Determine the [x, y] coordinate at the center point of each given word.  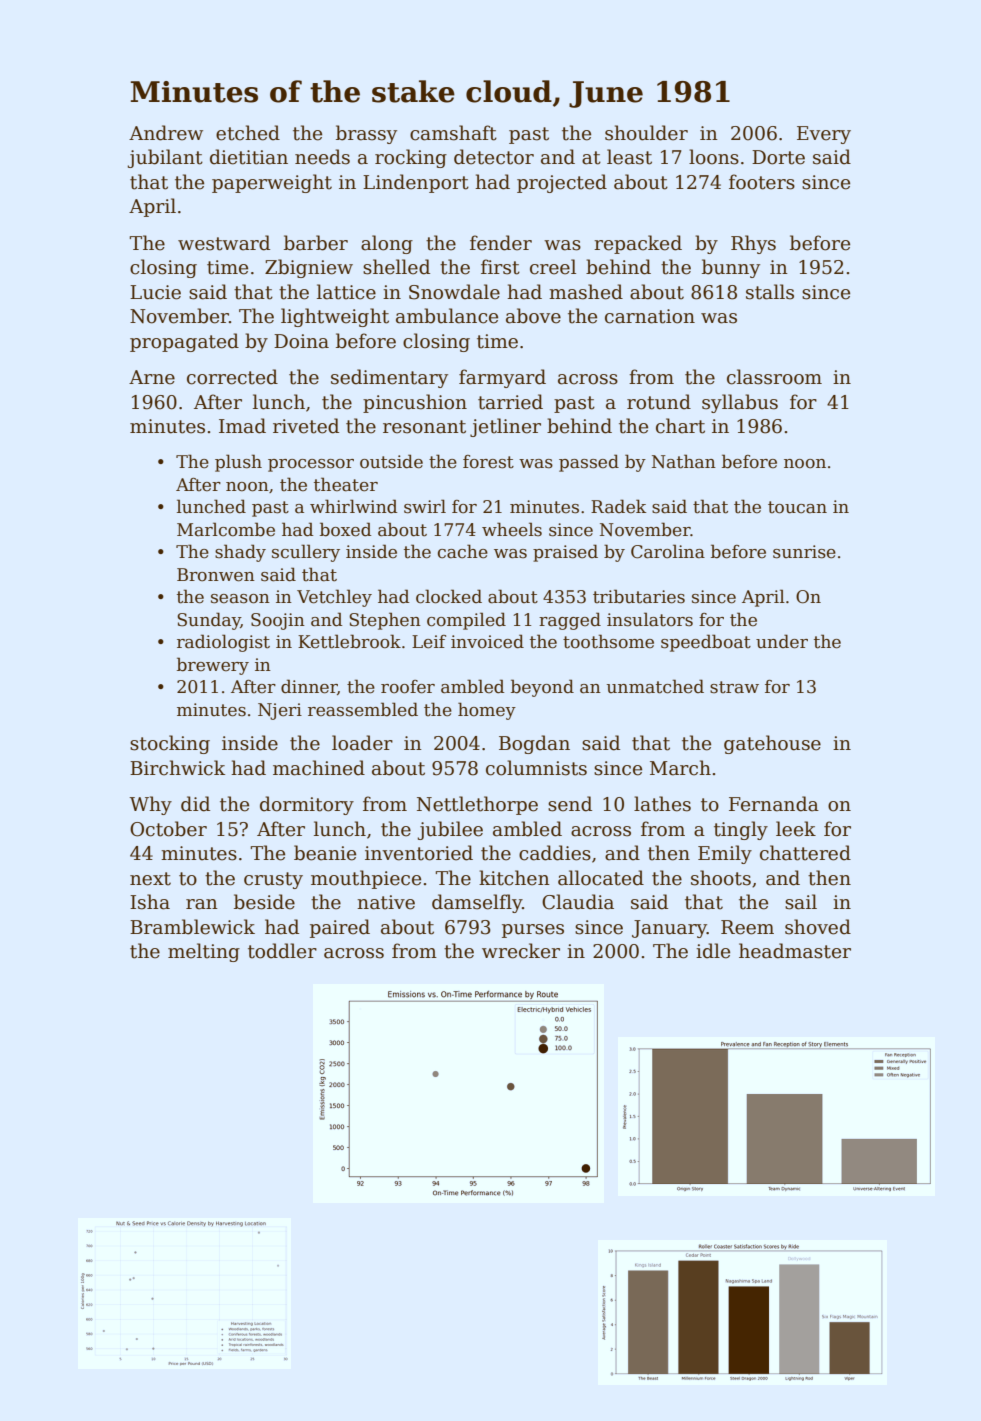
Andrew [166, 133]
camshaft [453, 133]
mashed [586, 292]
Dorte [778, 157]
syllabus [740, 403]
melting [204, 952]
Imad [242, 426]
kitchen [514, 878]
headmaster [795, 951]
